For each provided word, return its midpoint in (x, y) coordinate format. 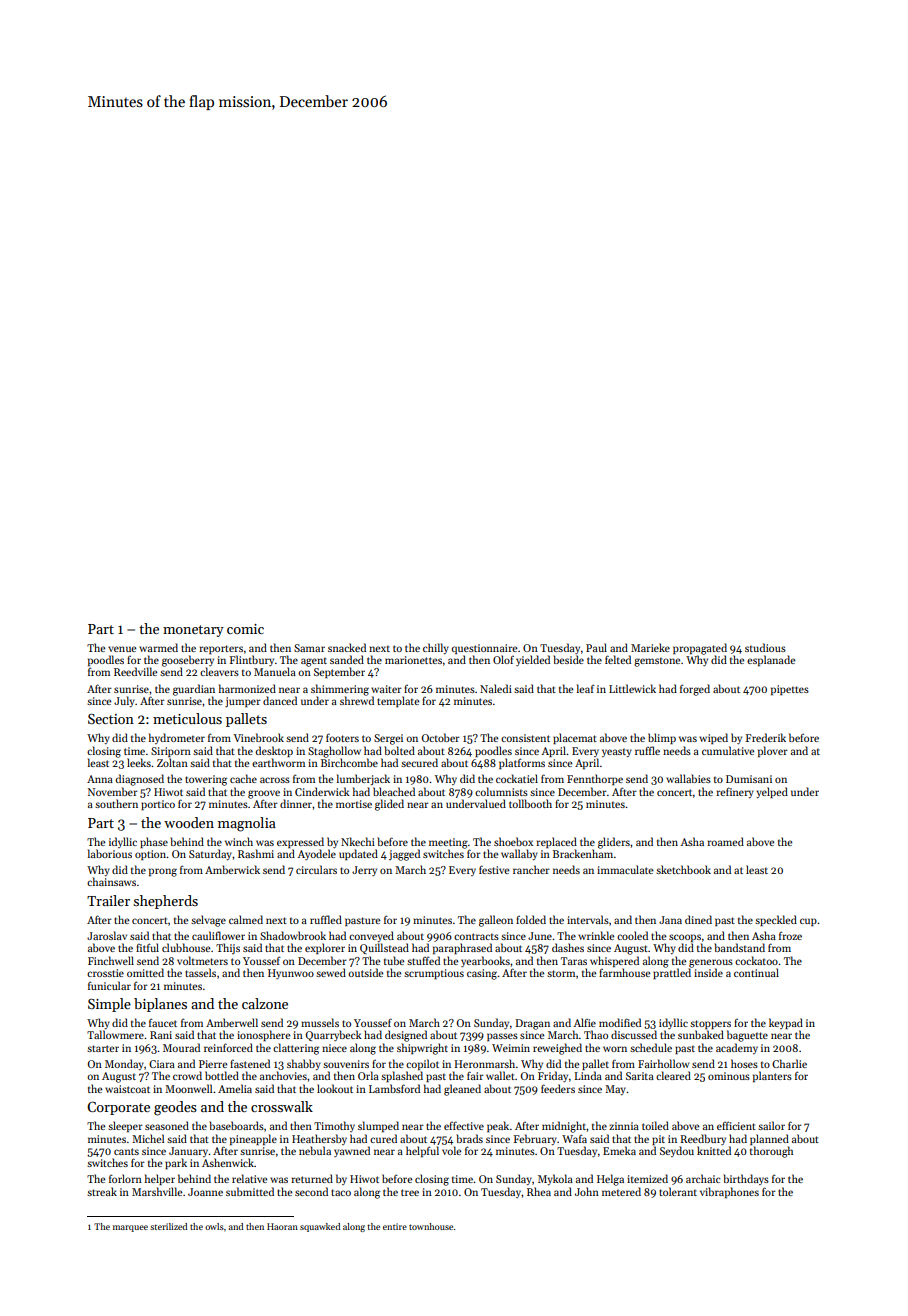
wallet (500, 1075)
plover (773, 751)
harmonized (247, 688)
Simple (109, 1005)
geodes (175, 1108)
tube (394, 960)
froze (790, 935)
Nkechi (358, 841)
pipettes (790, 690)
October (441, 737)
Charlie (789, 1063)
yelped (772, 792)
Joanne (205, 1192)
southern (116, 803)
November (113, 791)
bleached (394, 791)
